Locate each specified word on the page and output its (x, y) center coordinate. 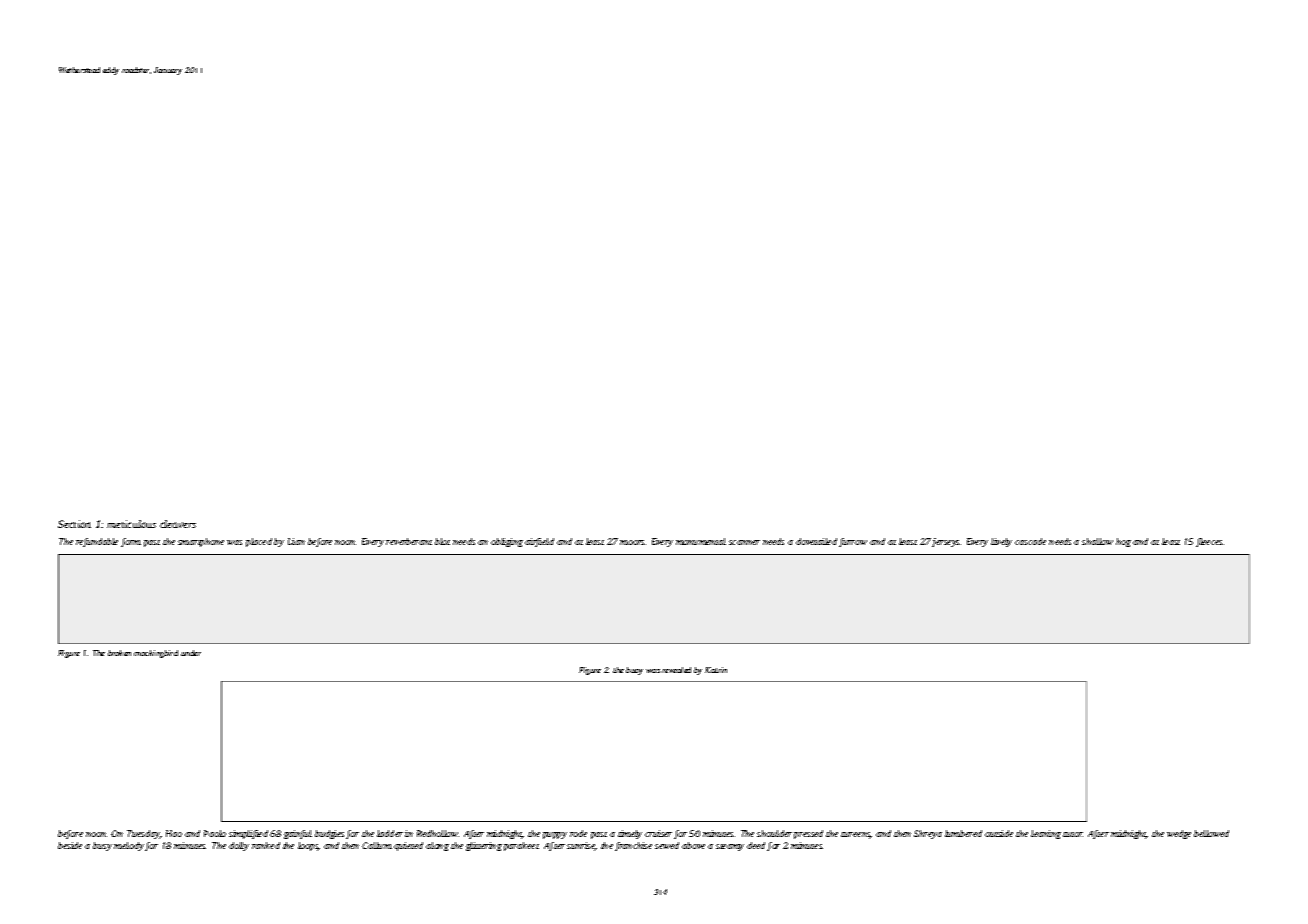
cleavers (178, 524)
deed (756, 845)
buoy (634, 671)
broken (119, 653)
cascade (1030, 541)
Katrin (716, 670)
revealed (676, 670)
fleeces (1209, 542)
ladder (390, 833)
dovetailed (816, 541)
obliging (507, 542)
